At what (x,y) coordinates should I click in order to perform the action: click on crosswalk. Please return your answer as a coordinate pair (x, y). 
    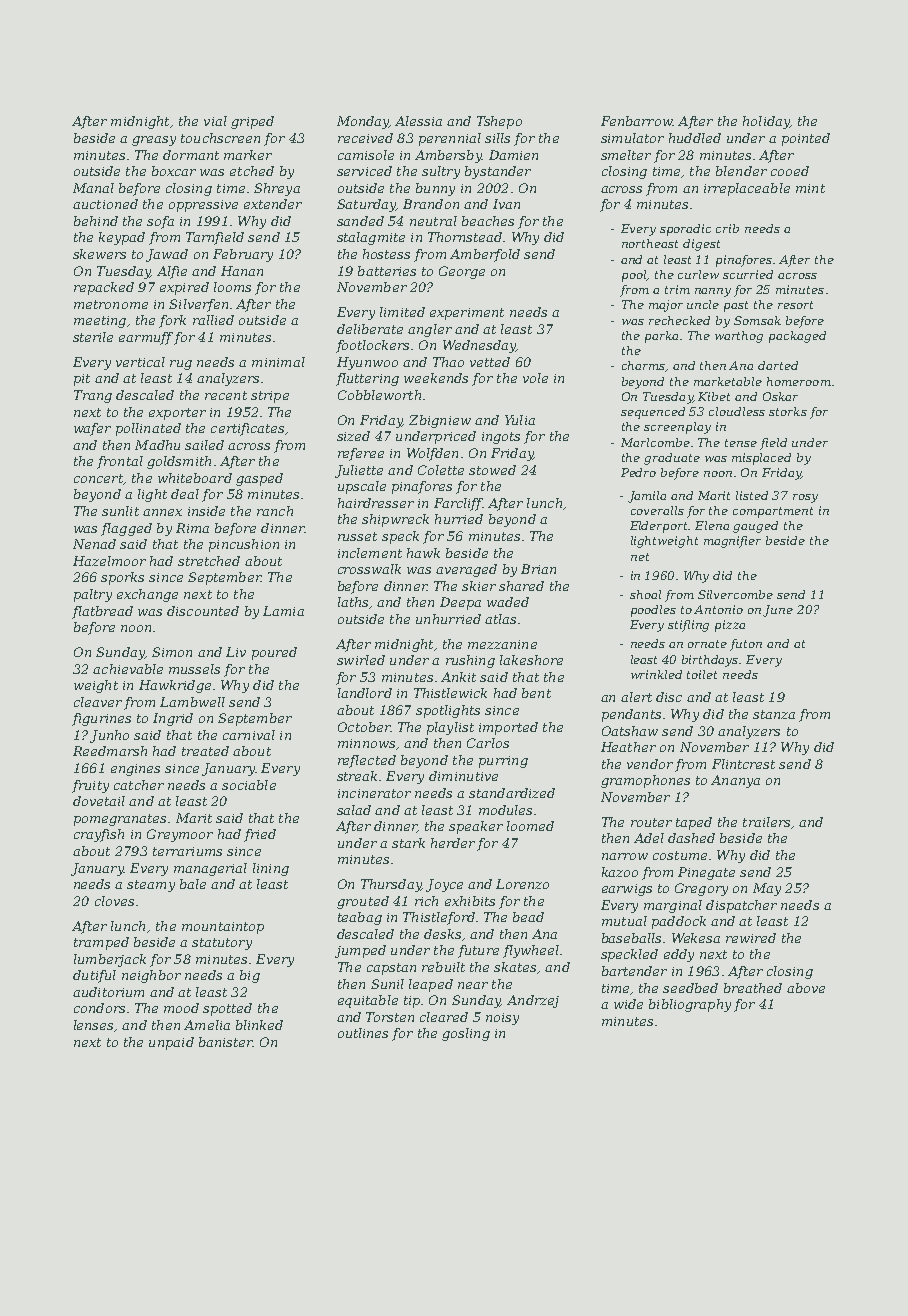
    Looking at the image, I should click on (369, 569).
